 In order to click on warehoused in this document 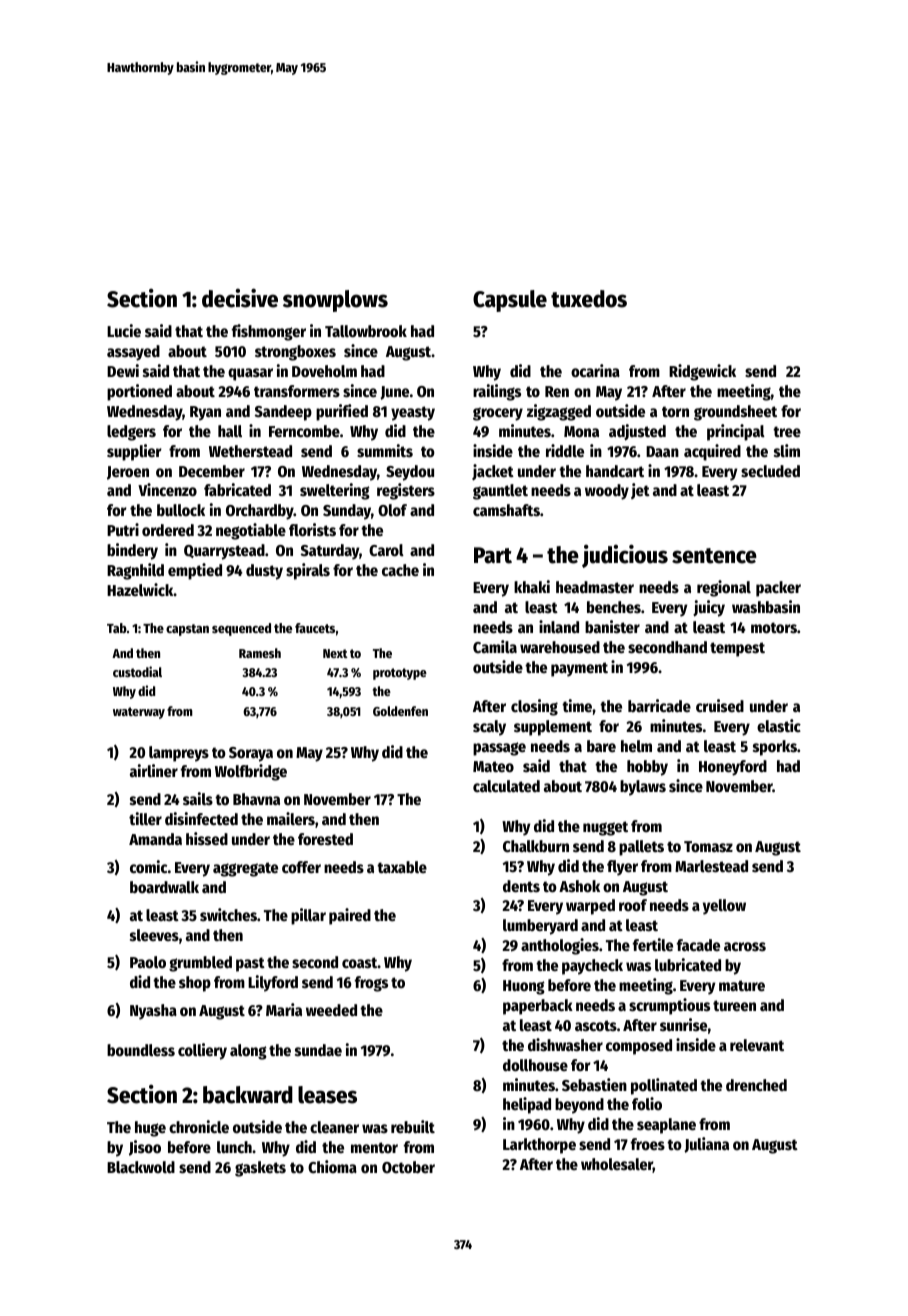, I will do `click(560, 647)`.
